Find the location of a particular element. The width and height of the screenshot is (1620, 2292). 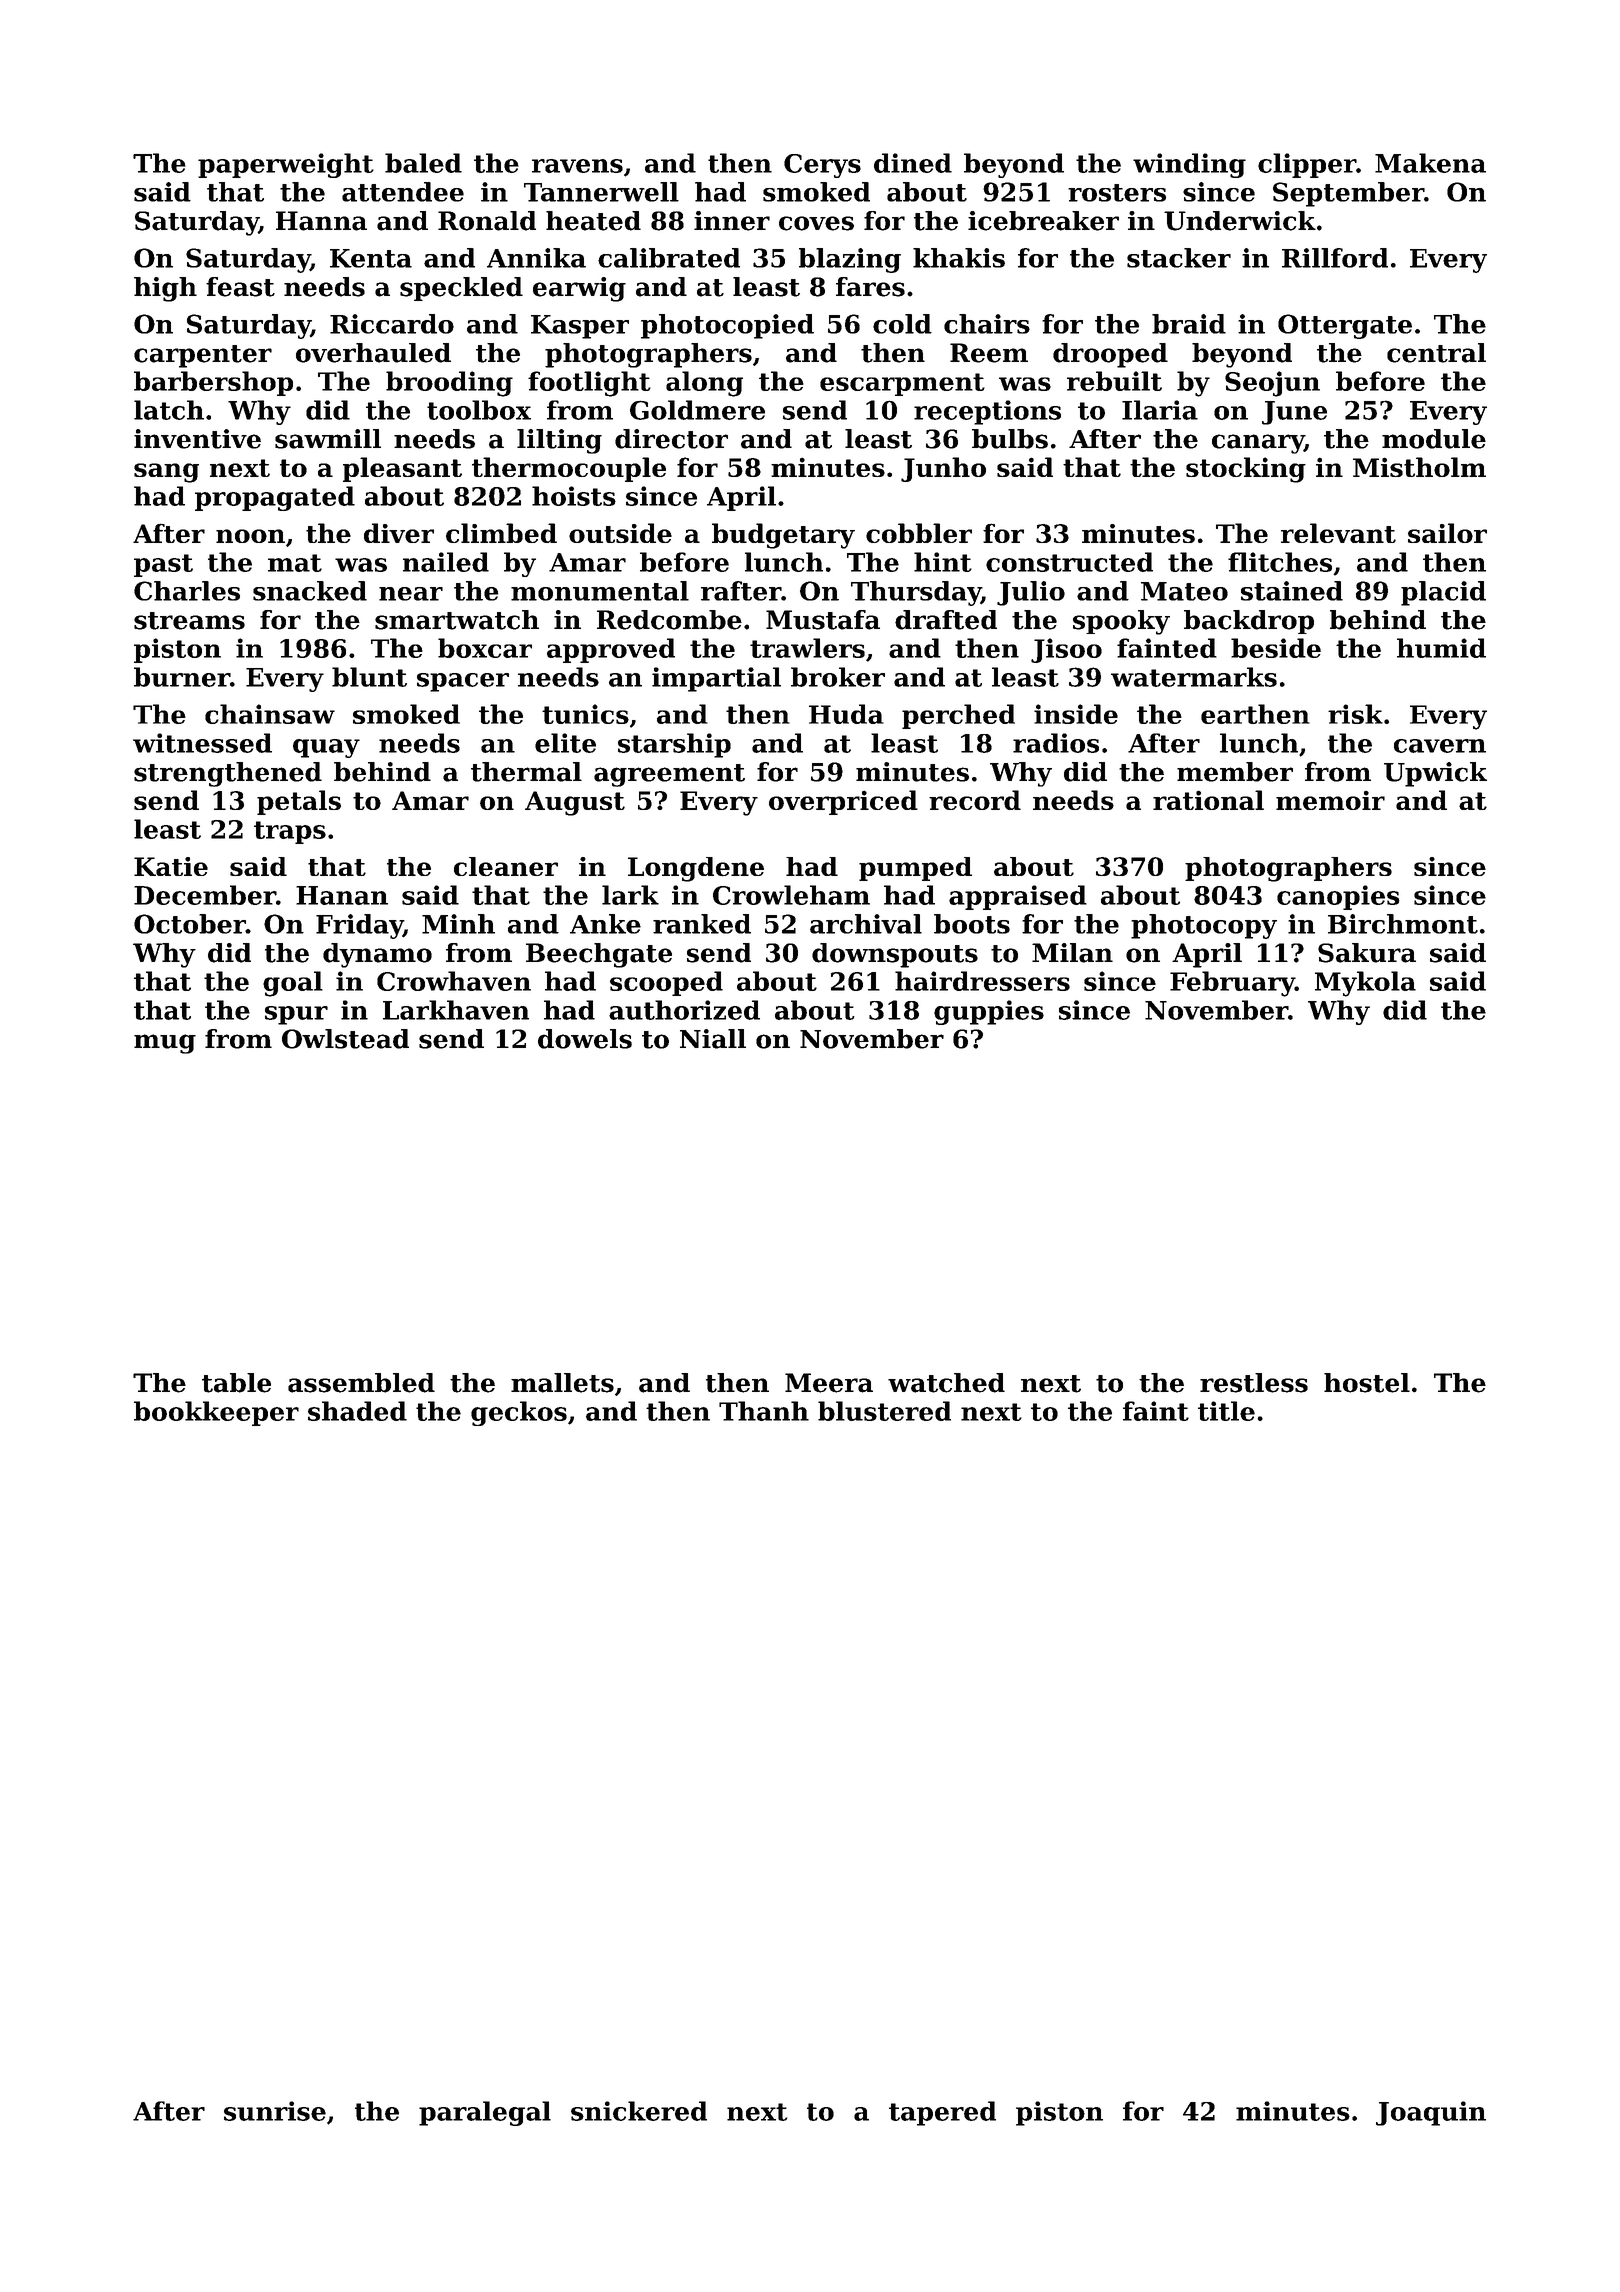

mallets is located at coordinates (562, 1383).
